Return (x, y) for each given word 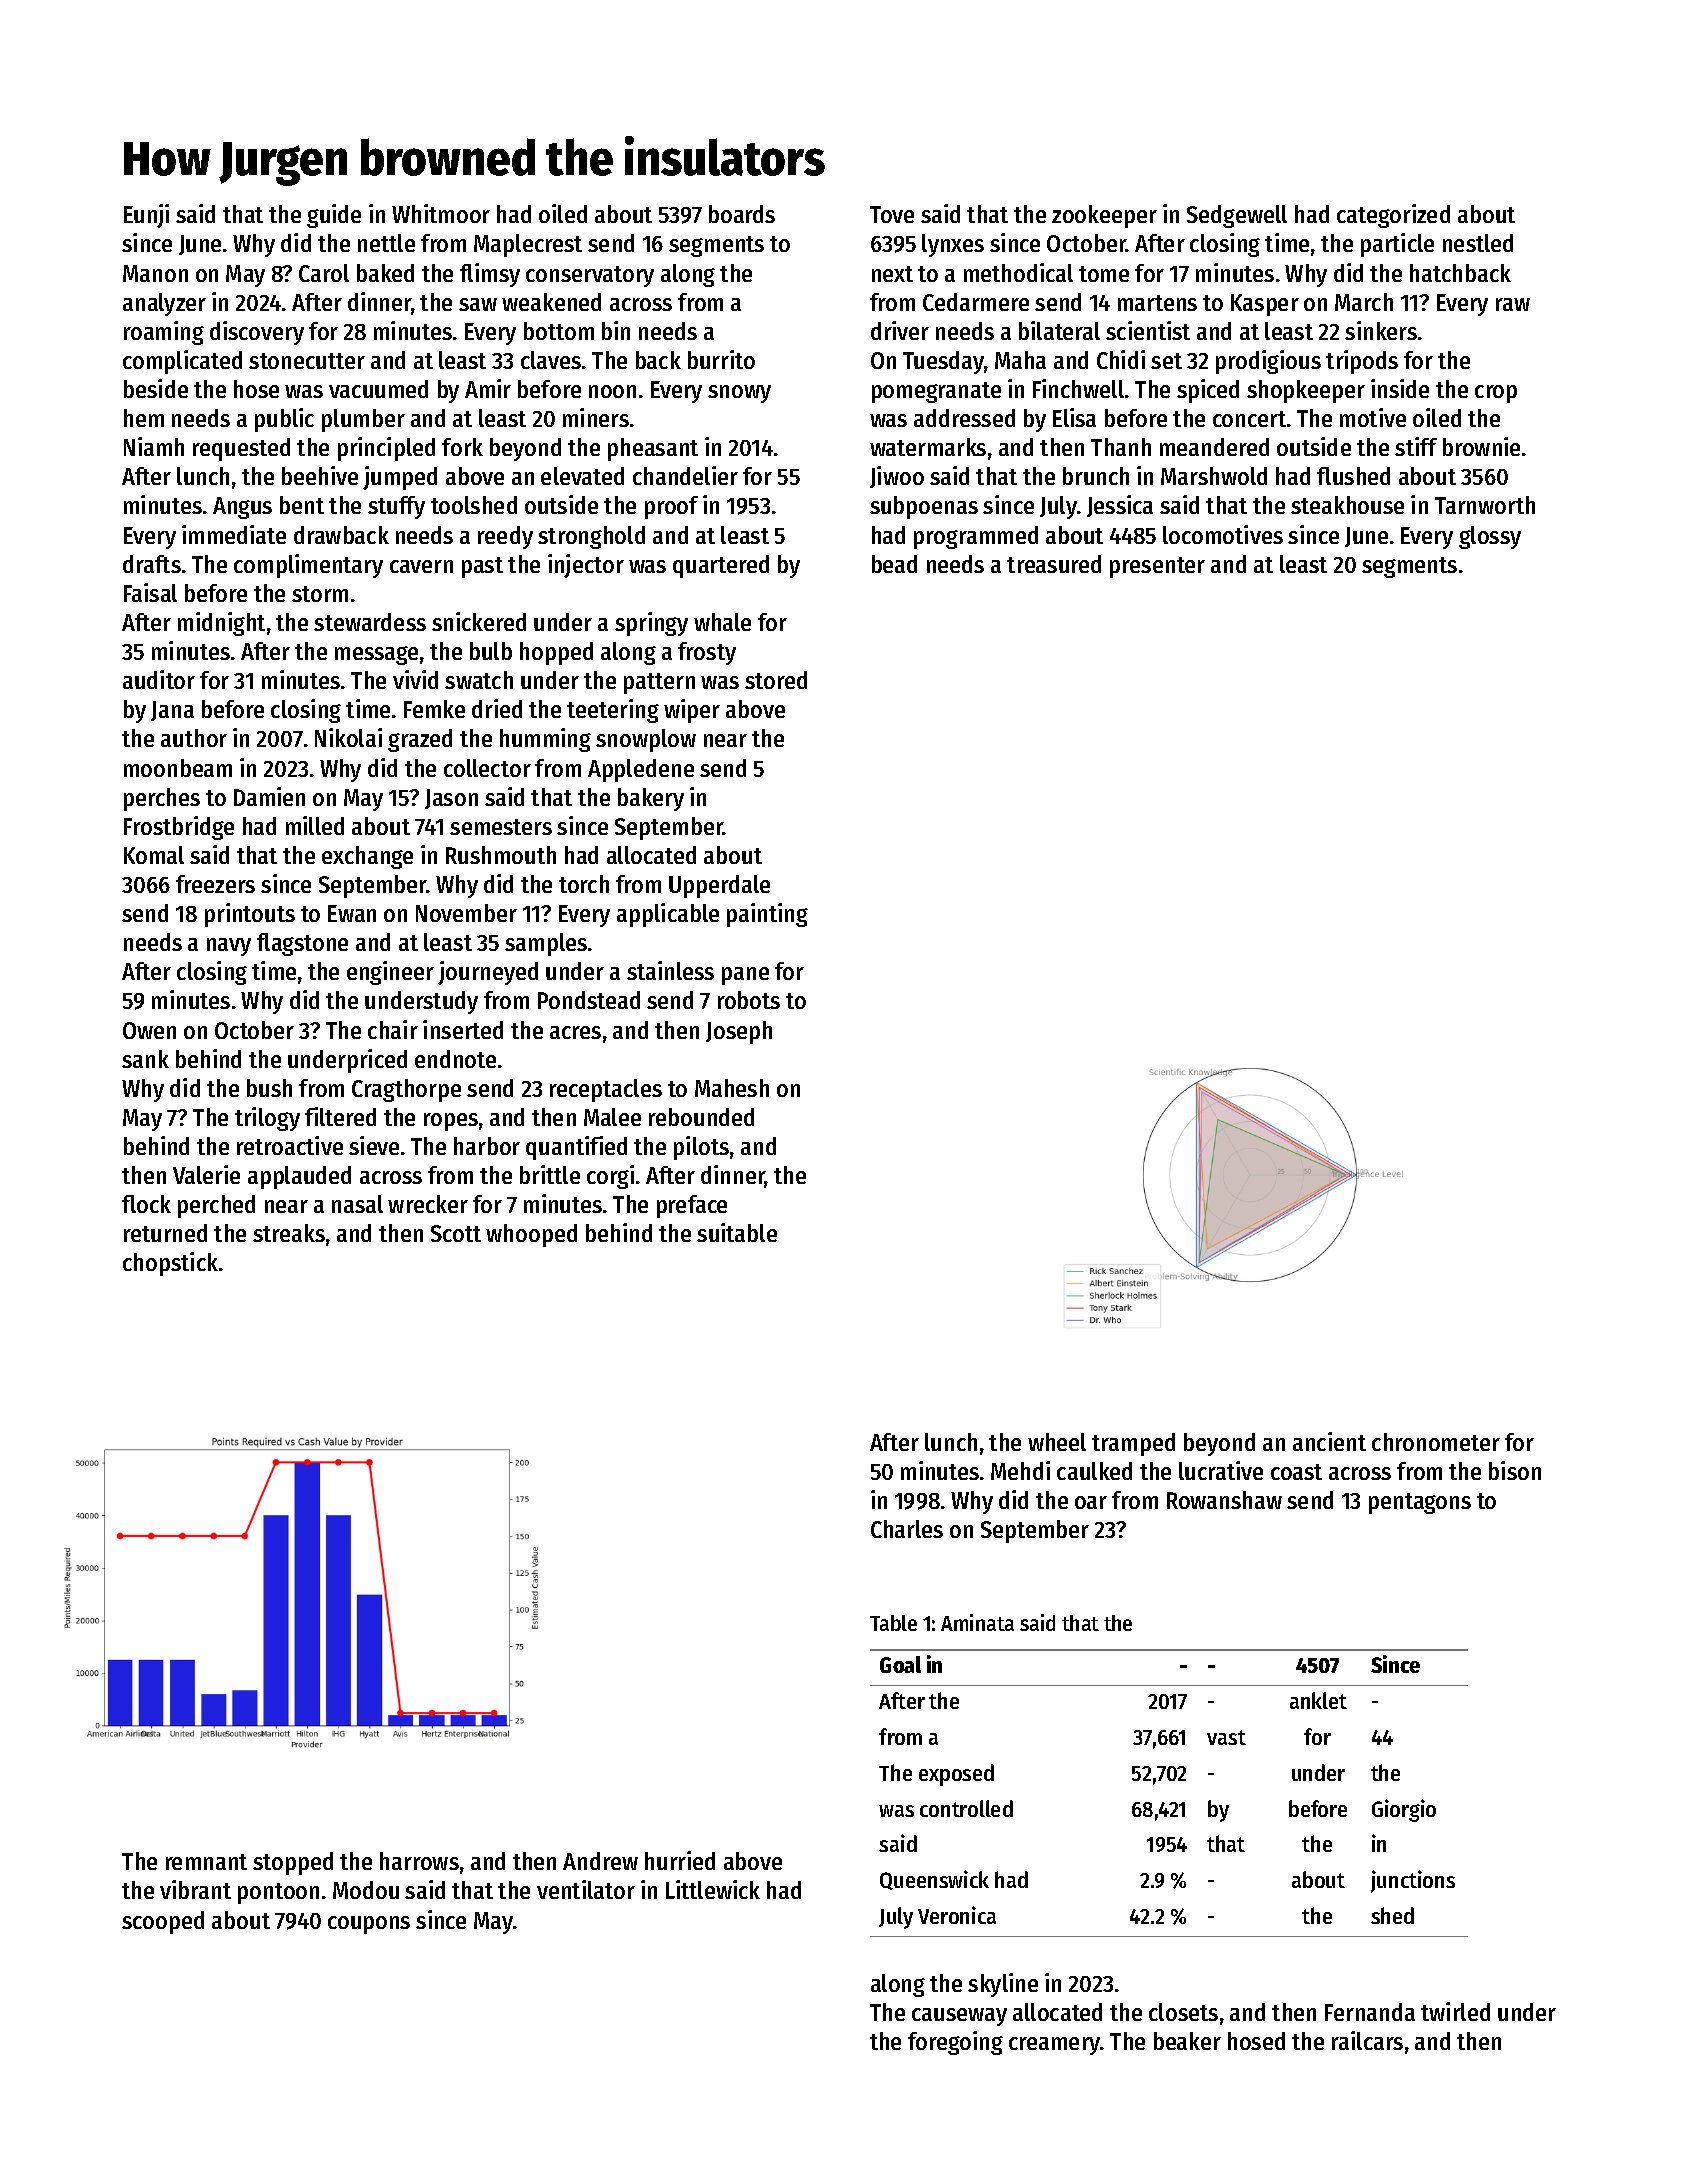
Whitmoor (441, 213)
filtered (340, 1116)
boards (742, 214)
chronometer (1436, 1442)
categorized (1393, 216)
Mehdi (1020, 1470)
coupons (369, 1925)
